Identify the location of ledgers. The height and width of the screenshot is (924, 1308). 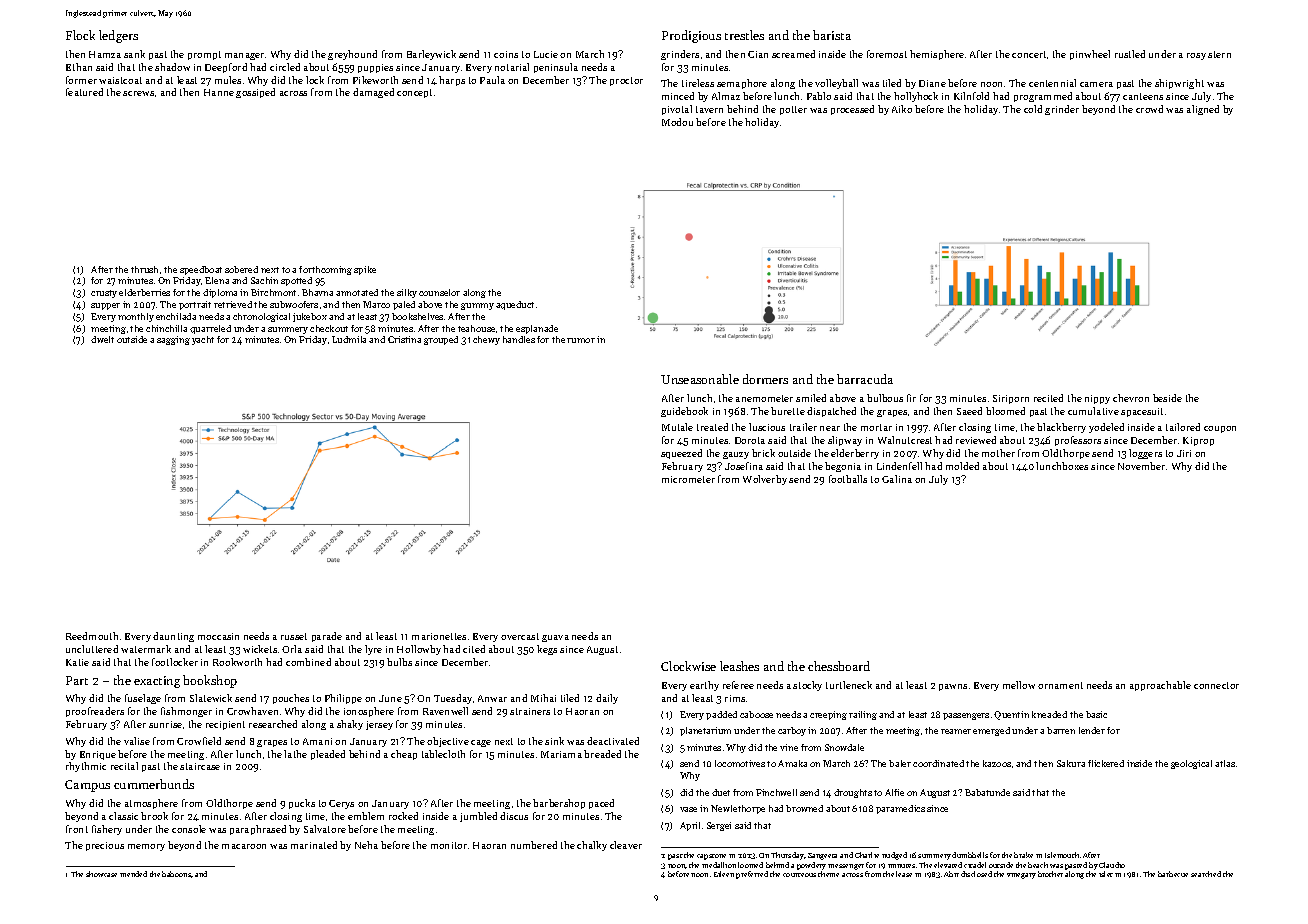
(118, 36).
